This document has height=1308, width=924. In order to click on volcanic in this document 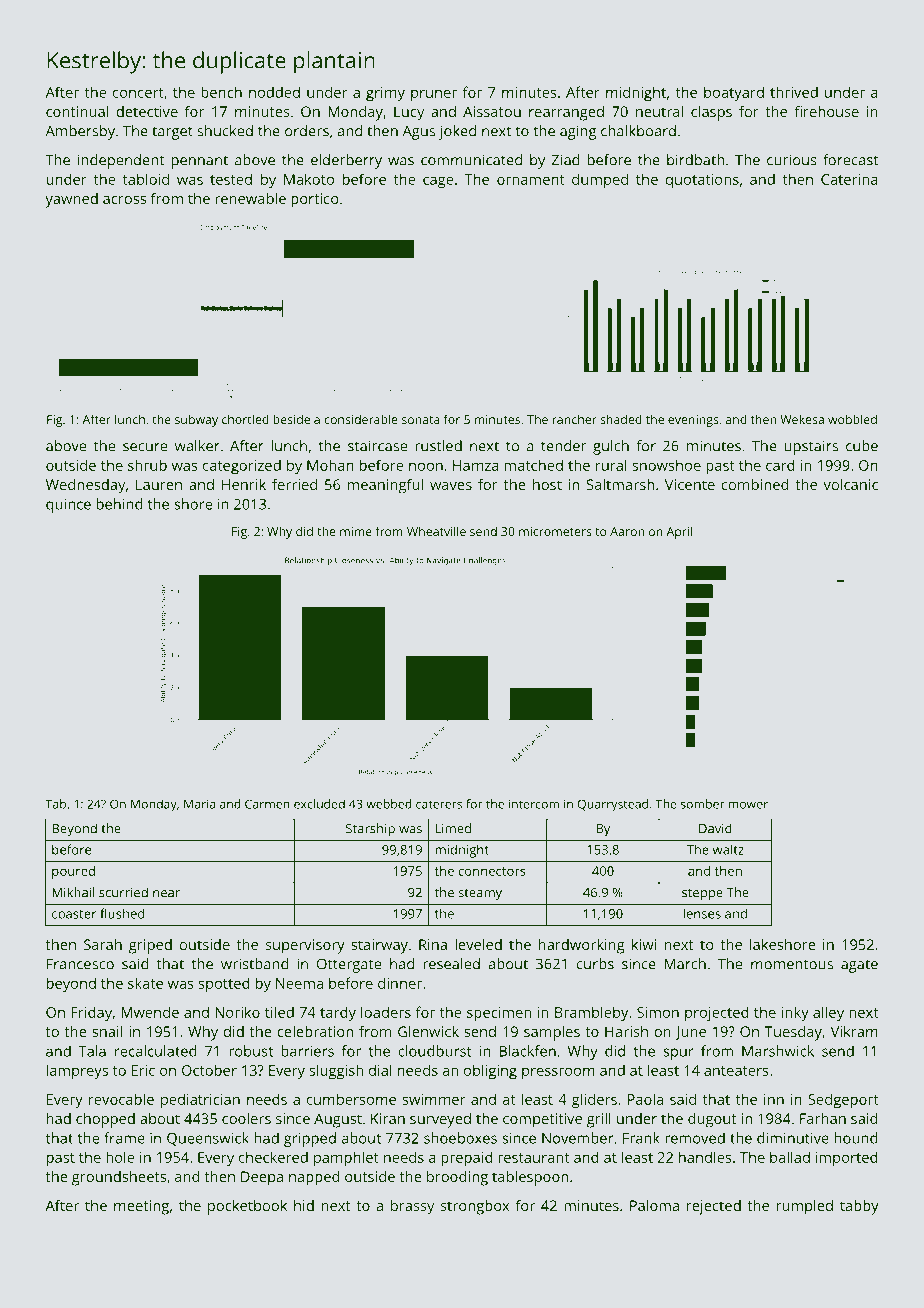, I will do `click(851, 484)`.
